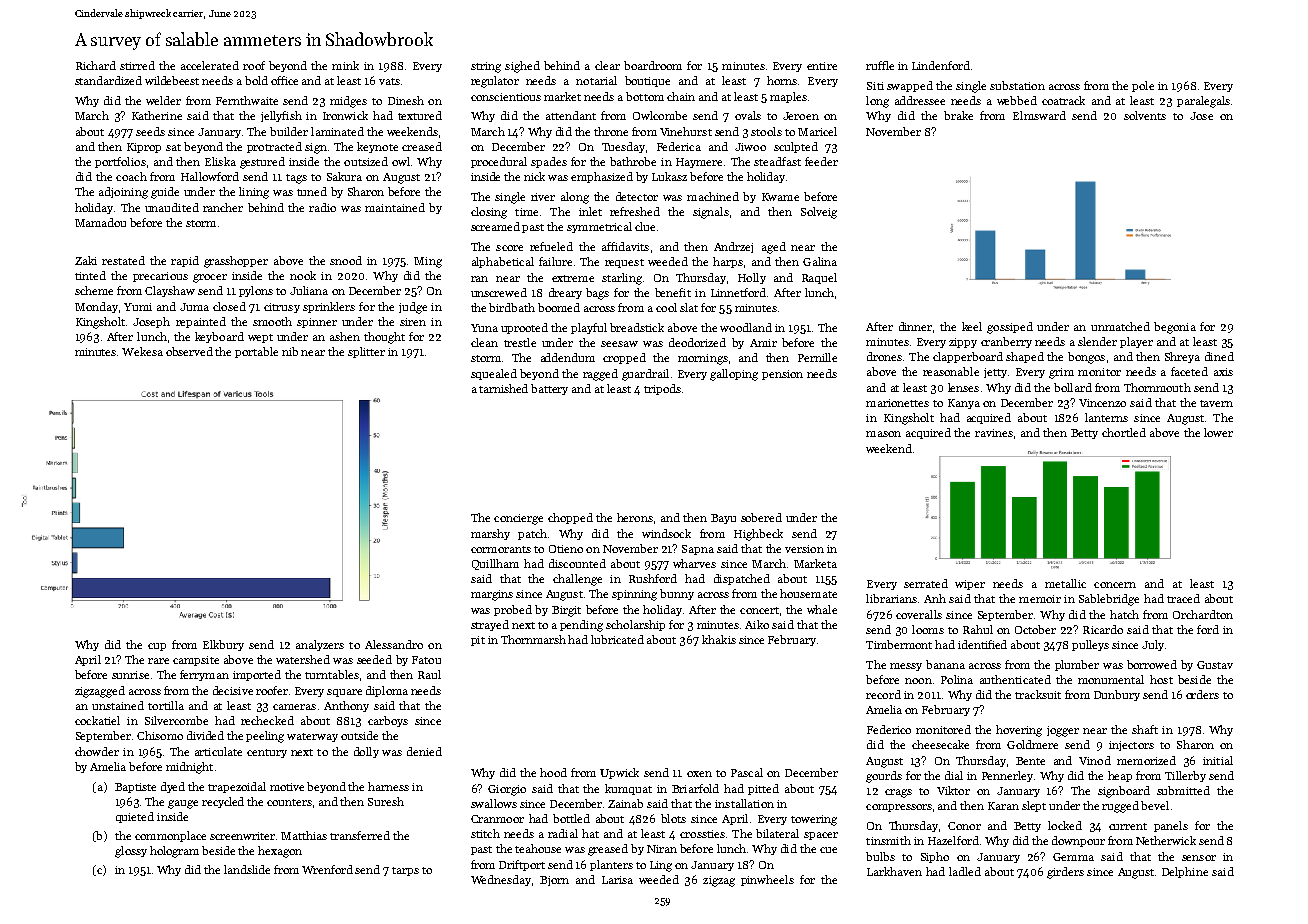 The width and height of the screenshot is (1308, 924). Describe the element at coordinates (820, 261) in the screenshot. I see `Galina` at that location.
